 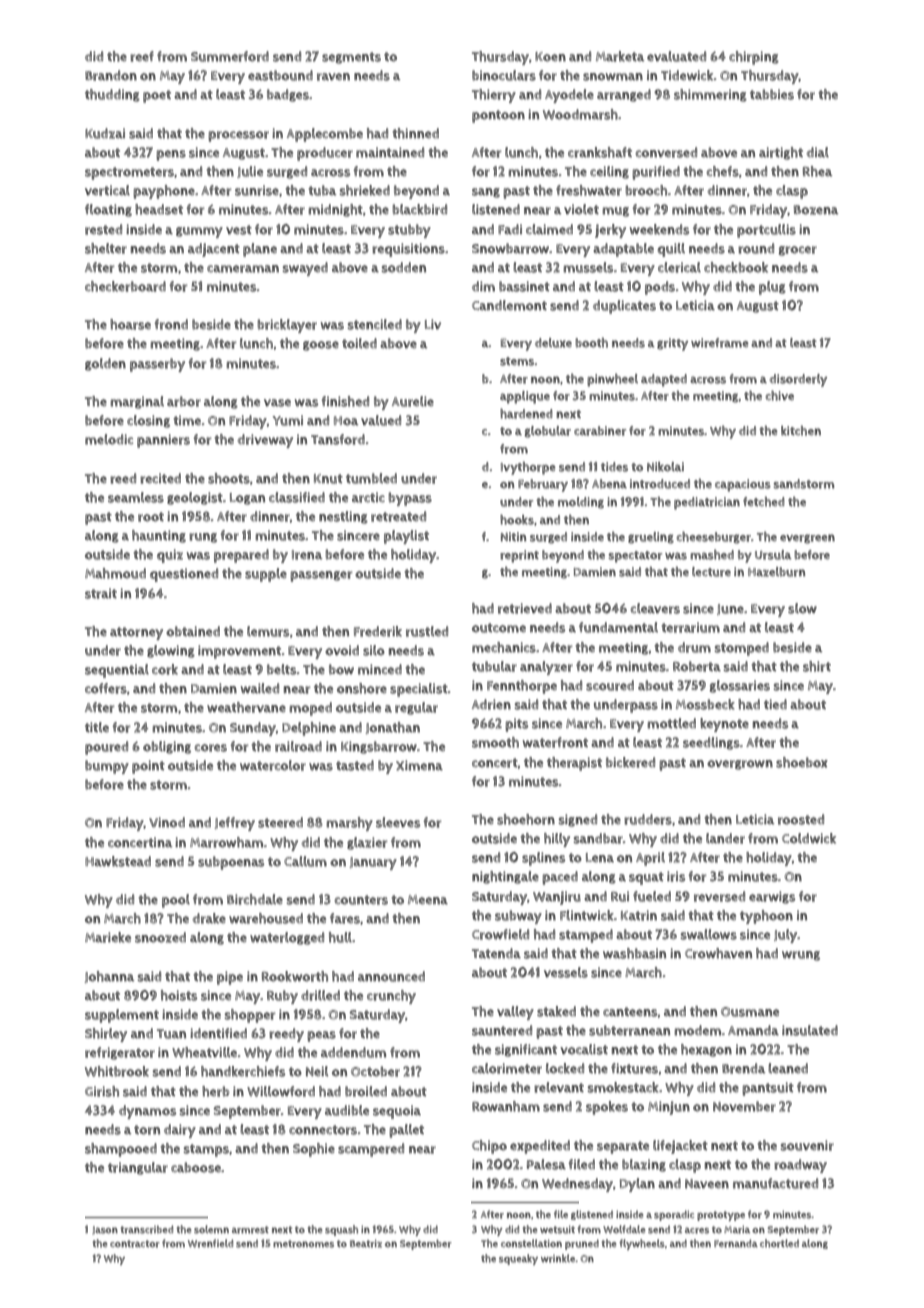 What do you see at coordinates (504, 647) in the screenshot?
I see `mechanics` at bounding box center [504, 647].
